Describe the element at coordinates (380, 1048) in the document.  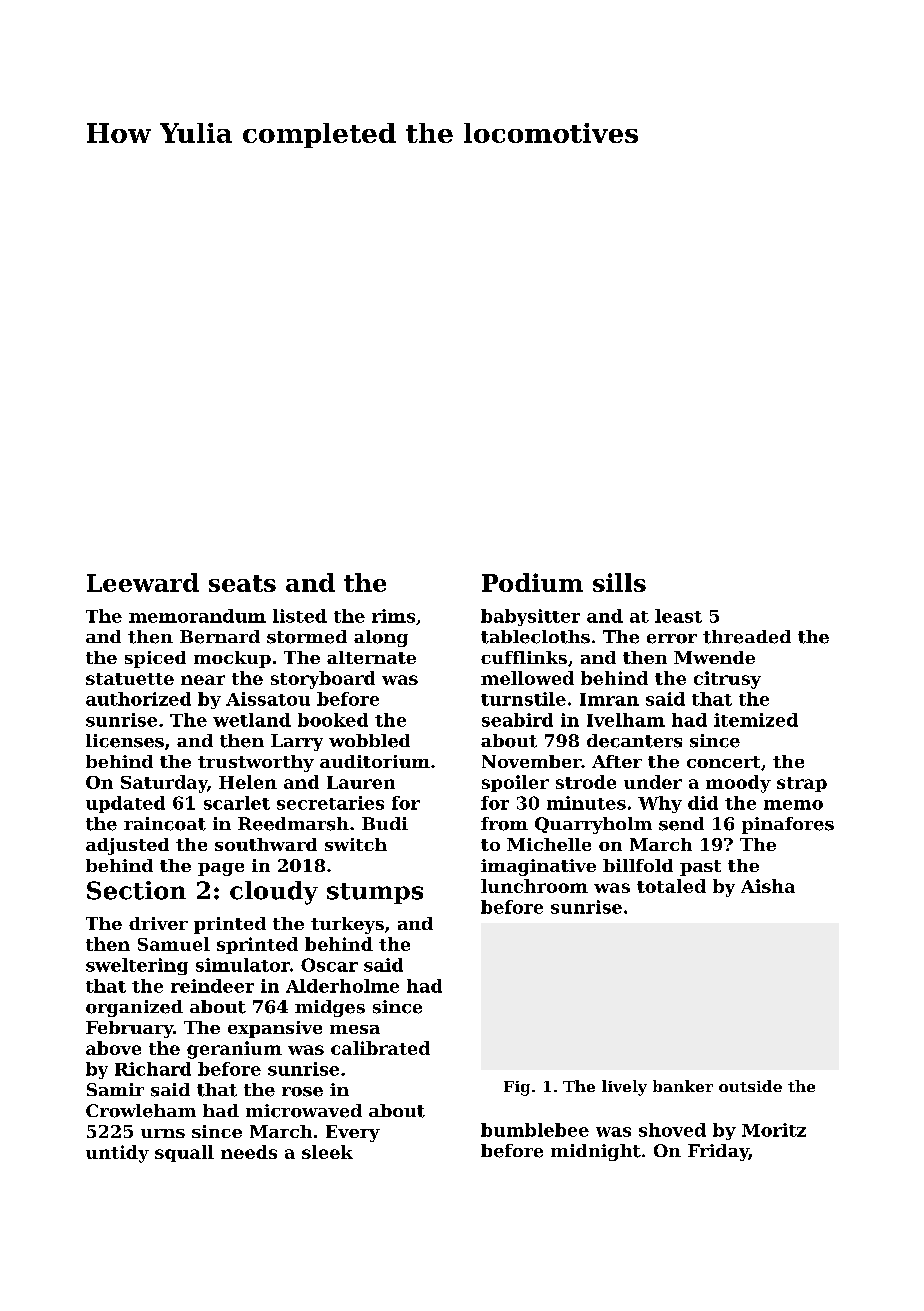
I see `calibrated` at that location.
